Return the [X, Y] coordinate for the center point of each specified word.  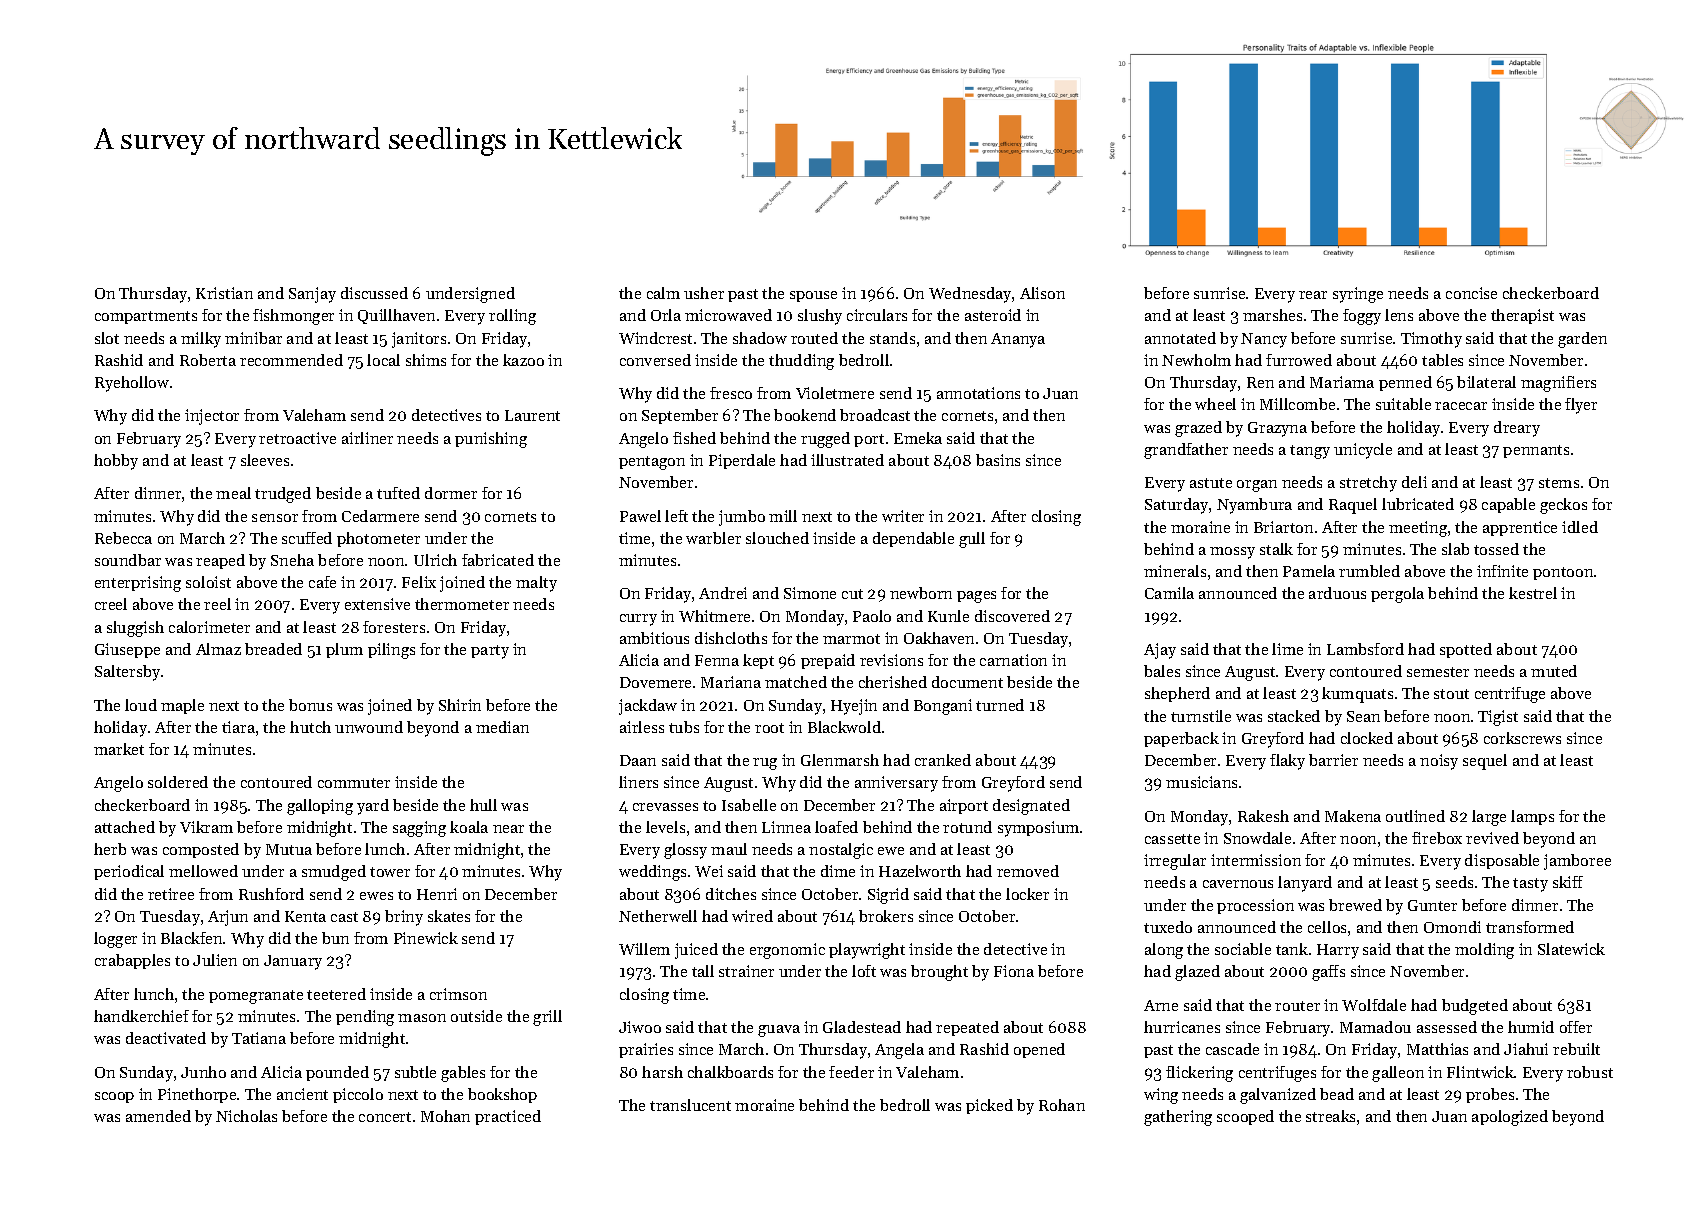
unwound [369, 727]
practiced [508, 1117]
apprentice [1520, 528]
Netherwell [658, 916]
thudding [801, 362]
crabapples [132, 961]
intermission [1256, 860]
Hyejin [854, 707]
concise [1471, 293]
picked [989, 1106]
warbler [713, 538]
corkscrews [1522, 738]
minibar [253, 338]
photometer [378, 539]
